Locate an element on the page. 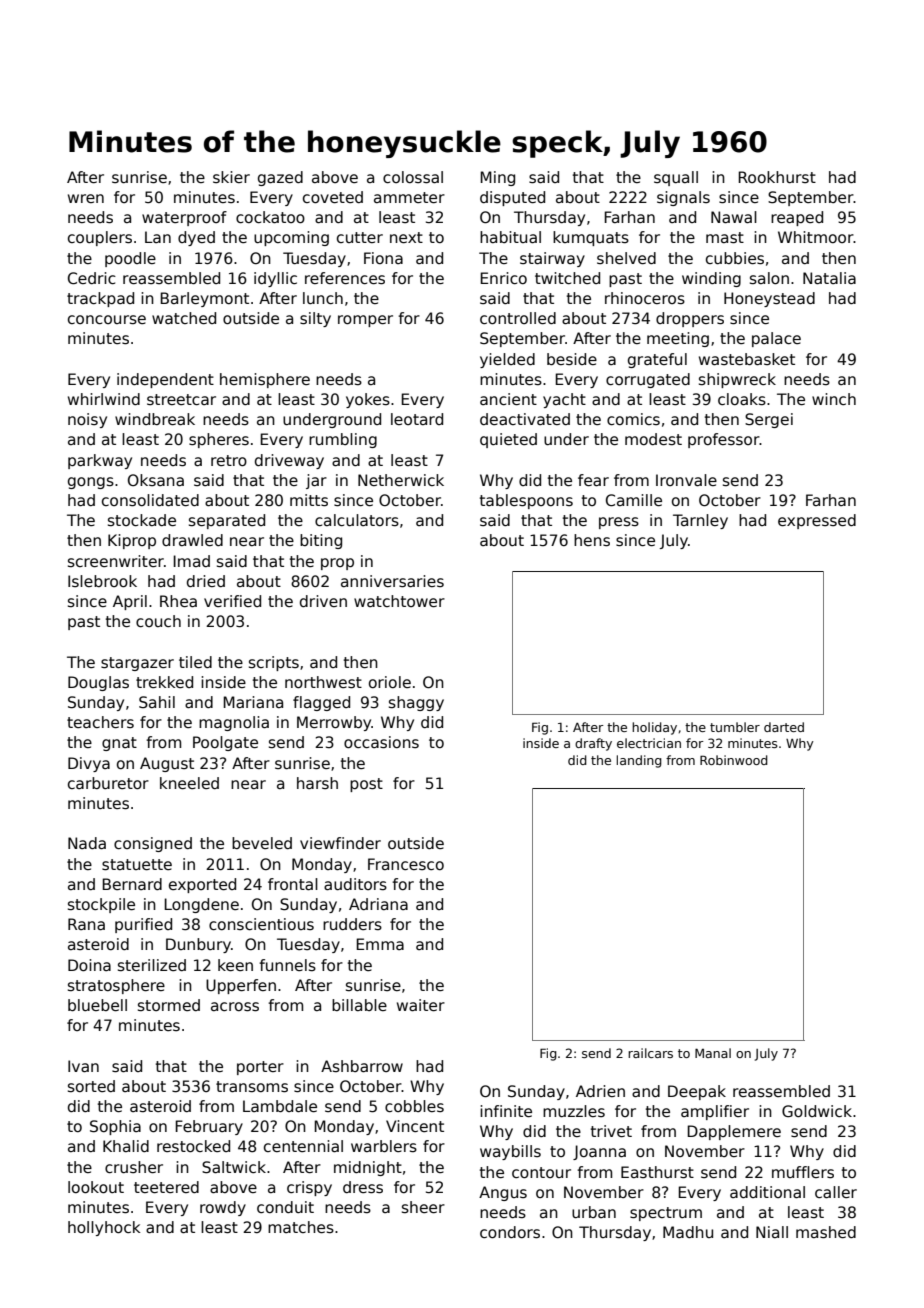 Image resolution: width=924 pixels, height=1308 pixels. hollyhock is located at coordinates (104, 1228).
